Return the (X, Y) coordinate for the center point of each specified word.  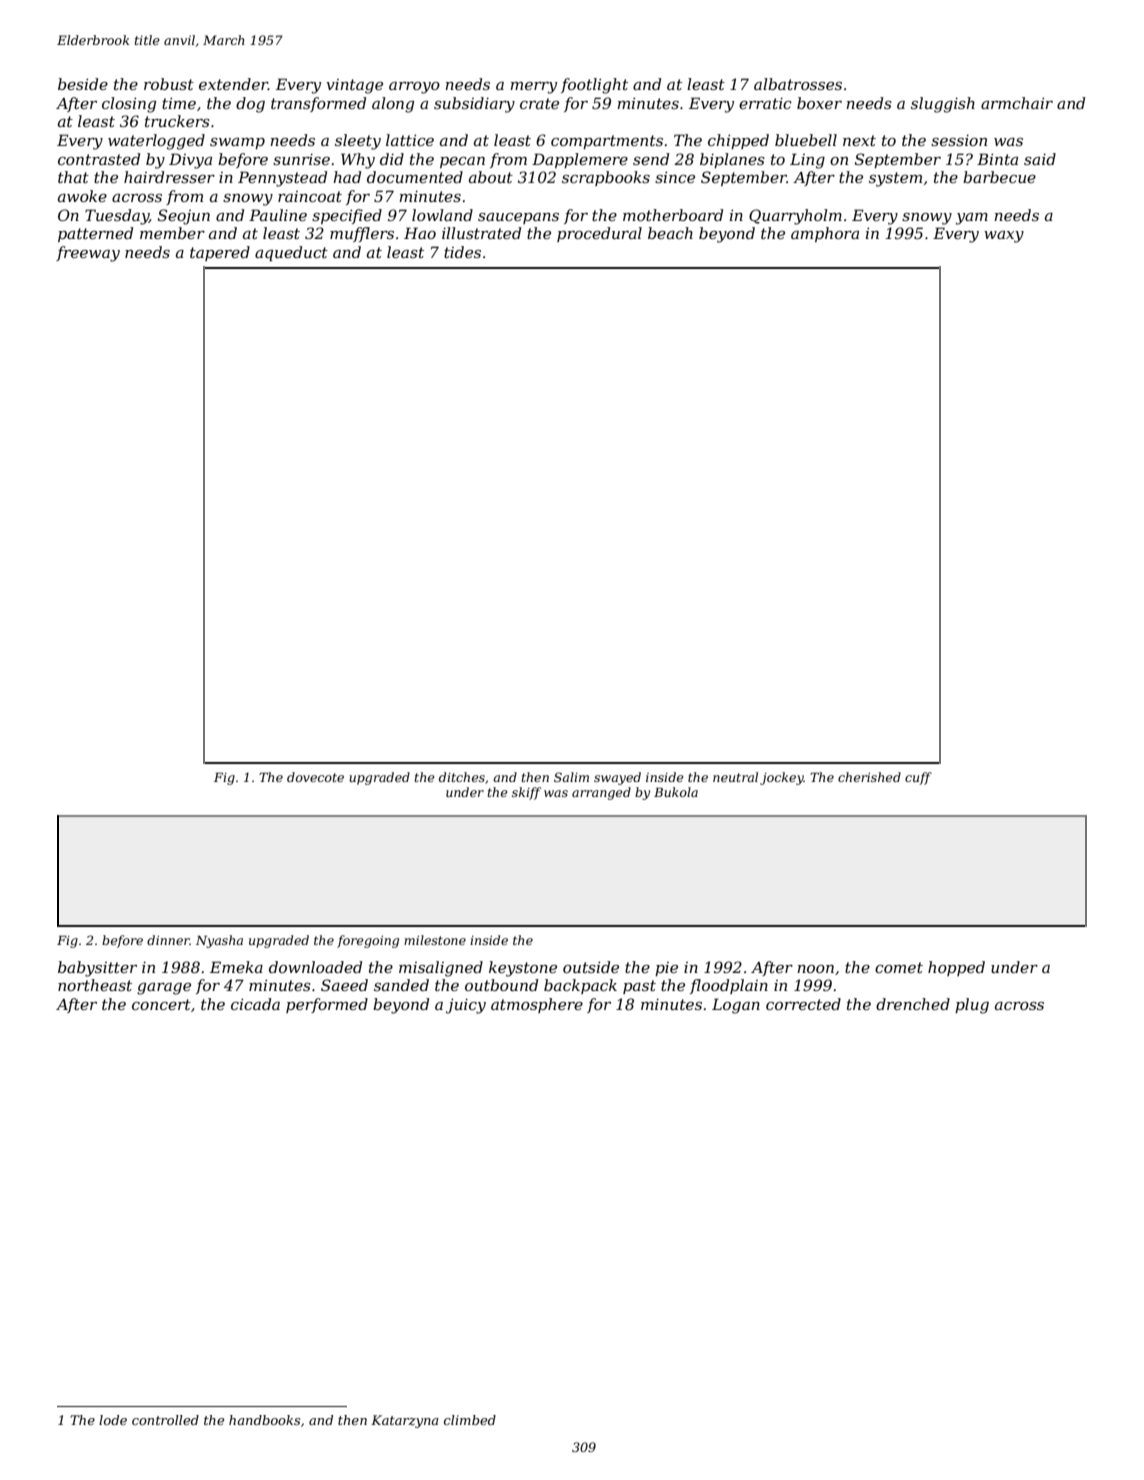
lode (113, 1420)
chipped (738, 141)
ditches (462, 777)
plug (972, 1006)
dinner (168, 940)
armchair (1017, 103)
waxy (1004, 237)
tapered (220, 253)
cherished (869, 777)
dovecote (315, 777)
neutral (735, 777)
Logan (736, 1006)
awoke (82, 196)
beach (670, 233)
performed (327, 1005)
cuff (918, 778)
